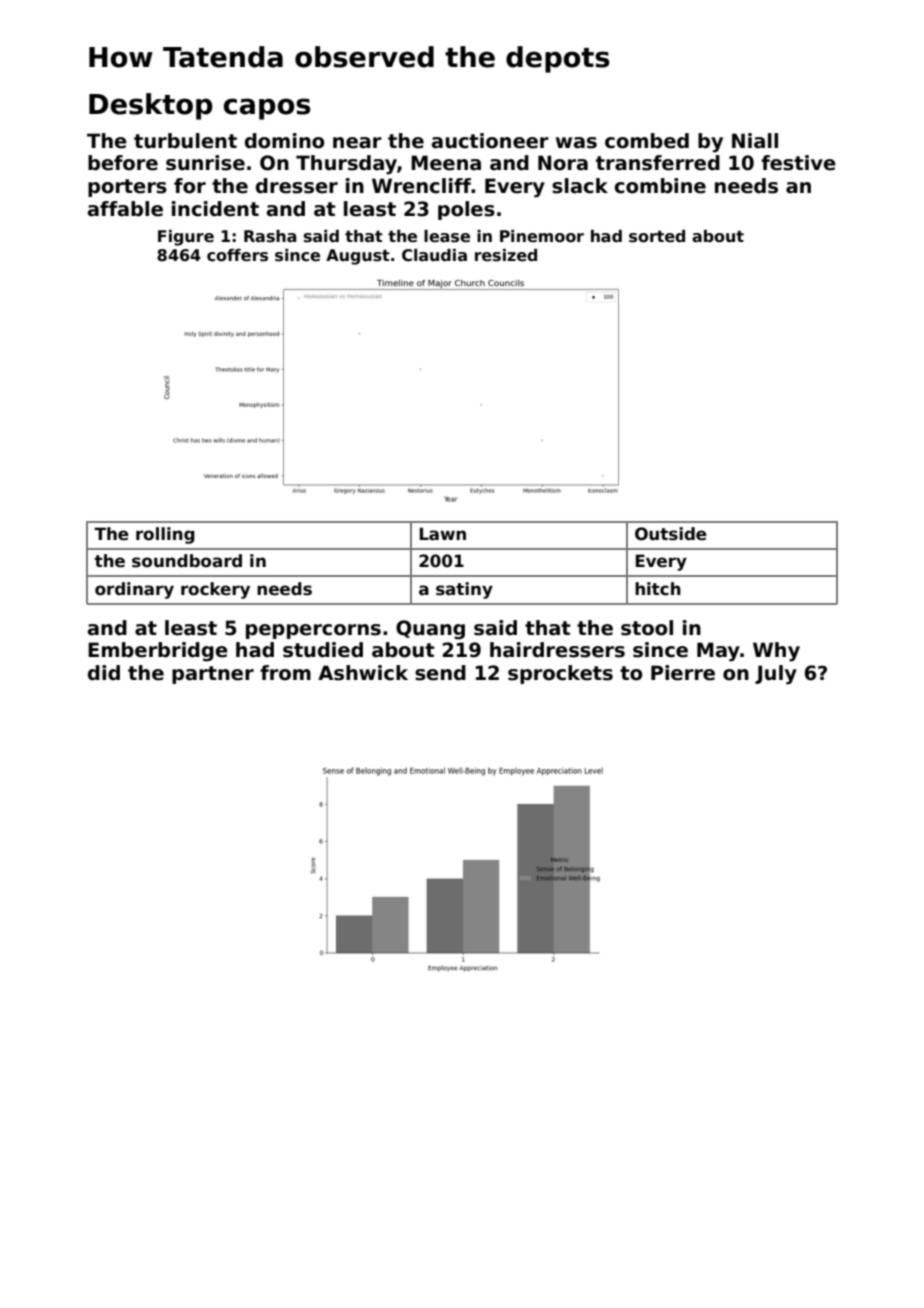 This page has height=1308, width=924. I want to click on coffers, so click(237, 255).
